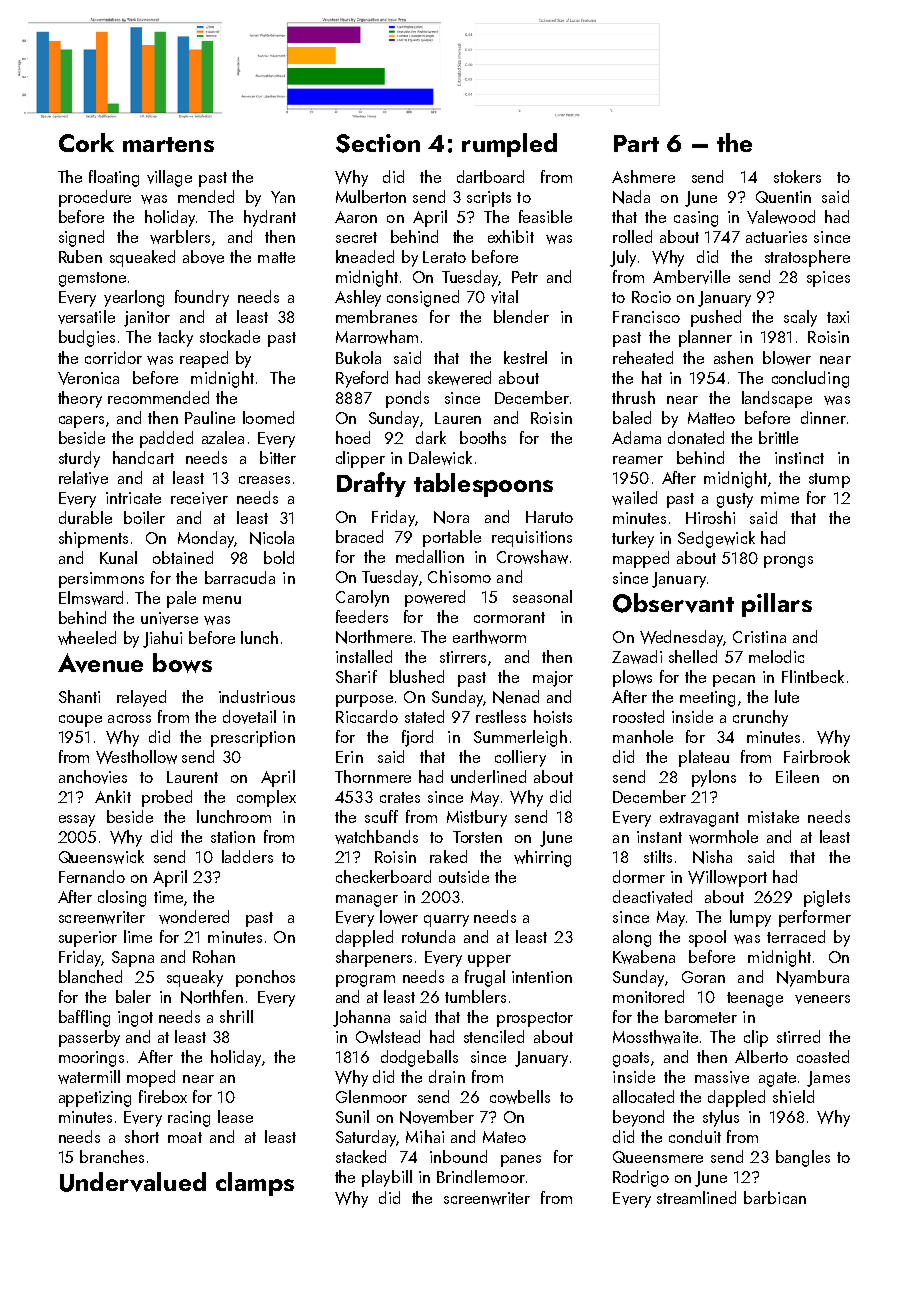 The image size is (908, 1316). Describe the element at coordinates (817, 756) in the screenshot. I see `Fairbrook` at that location.
